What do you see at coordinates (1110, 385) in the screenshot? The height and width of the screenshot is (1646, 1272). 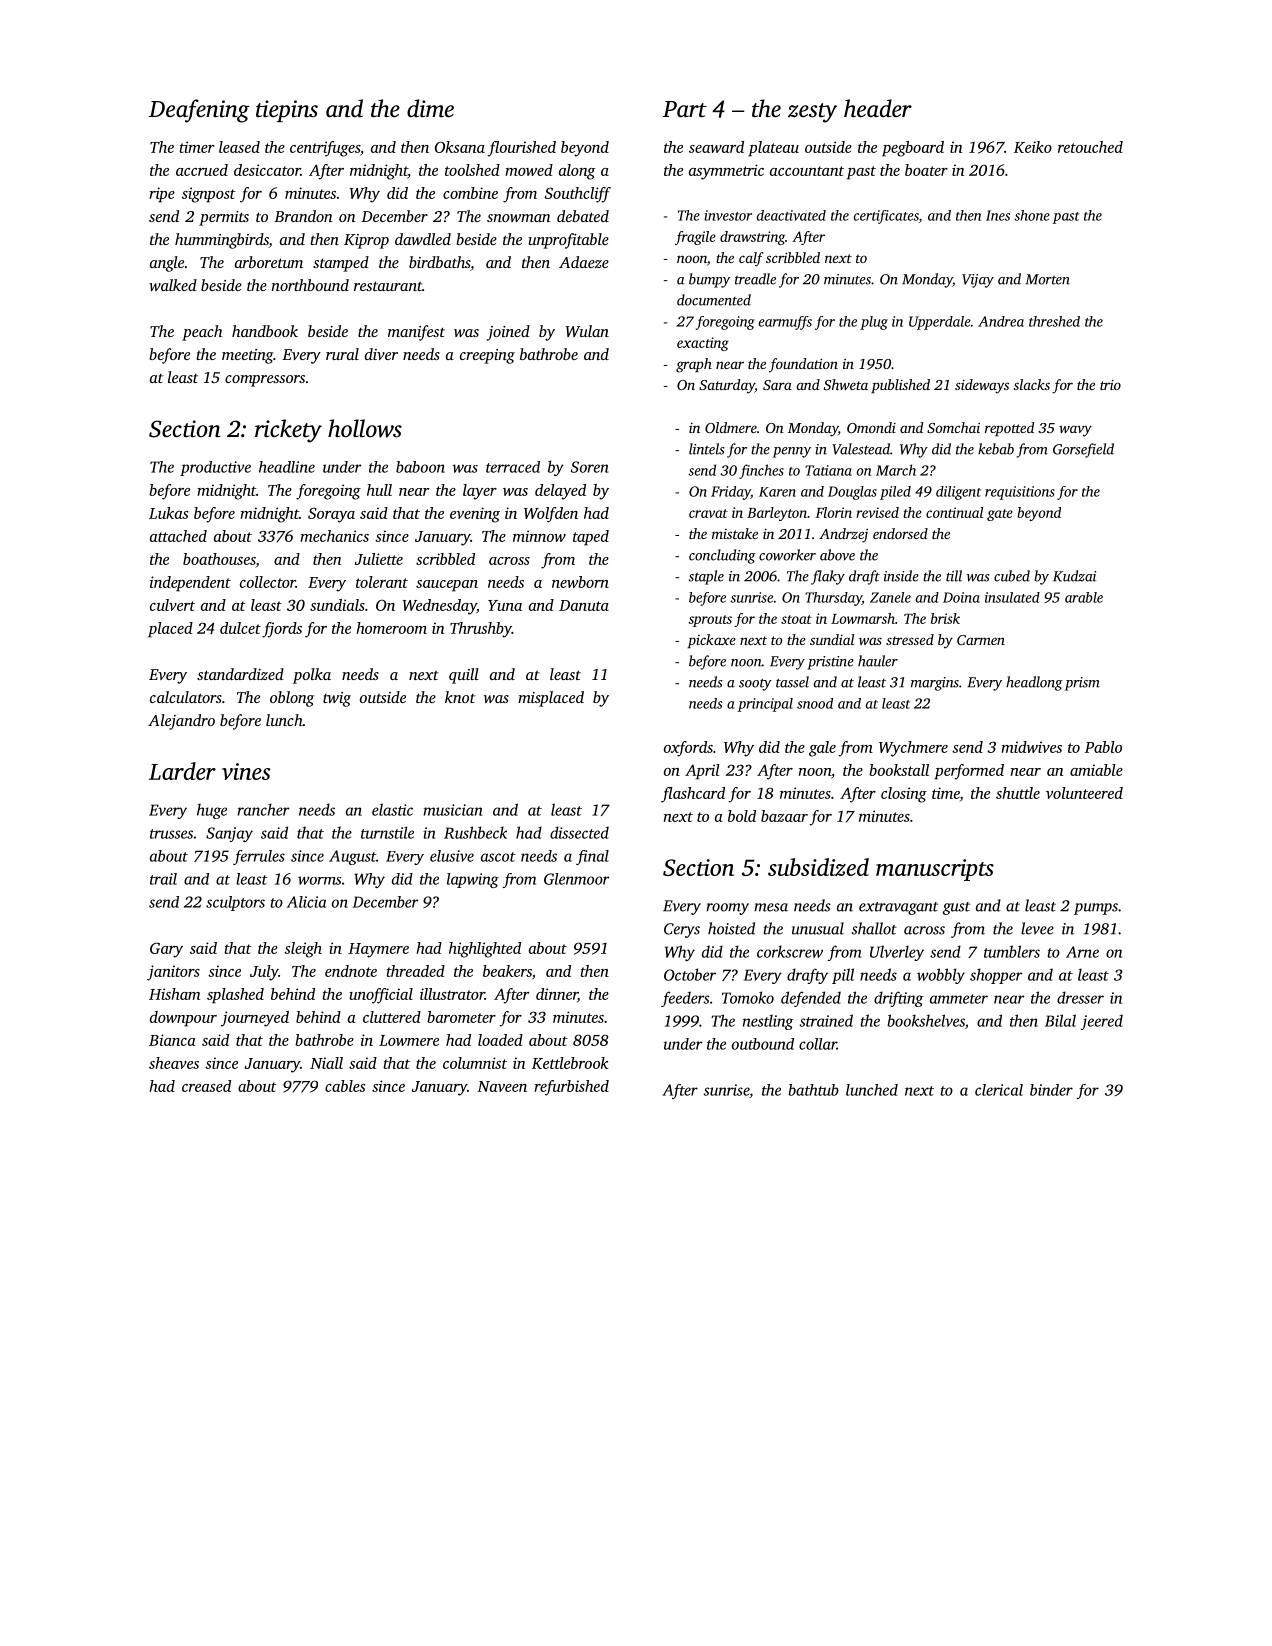 I see `trio` at bounding box center [1110, 385].
